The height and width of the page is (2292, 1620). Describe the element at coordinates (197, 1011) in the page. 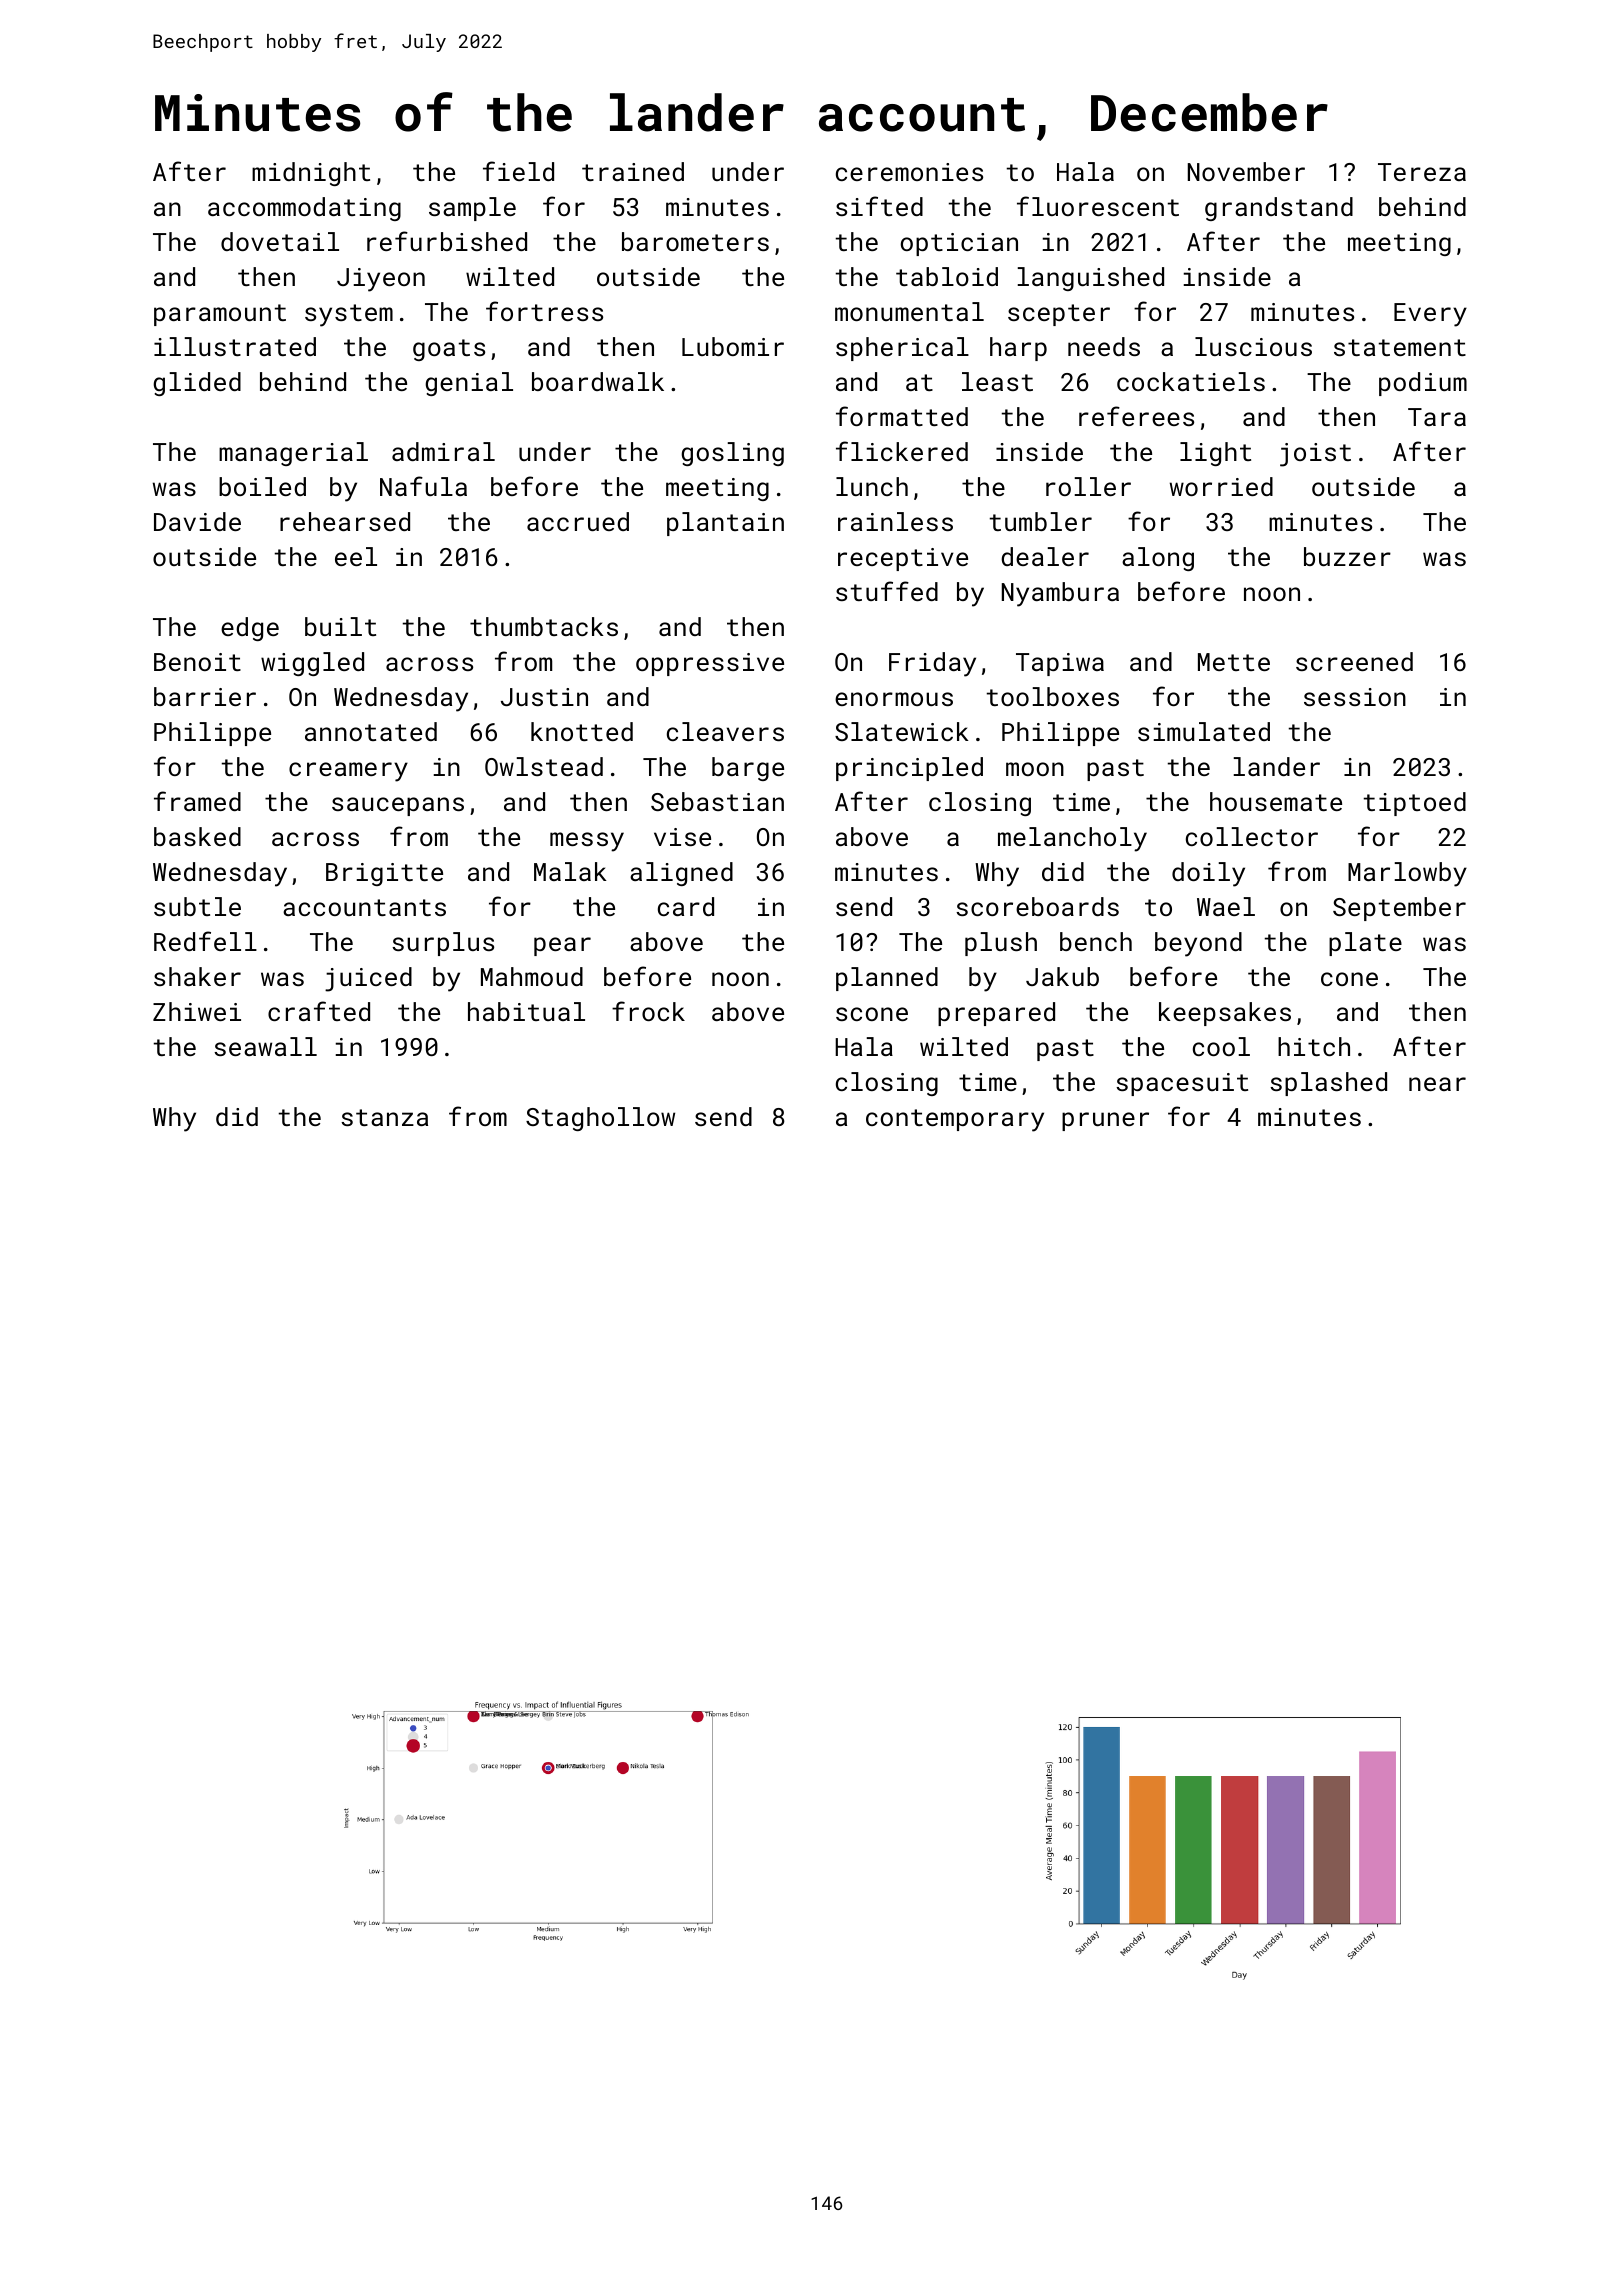

I see `Zhiwei` at that location.
